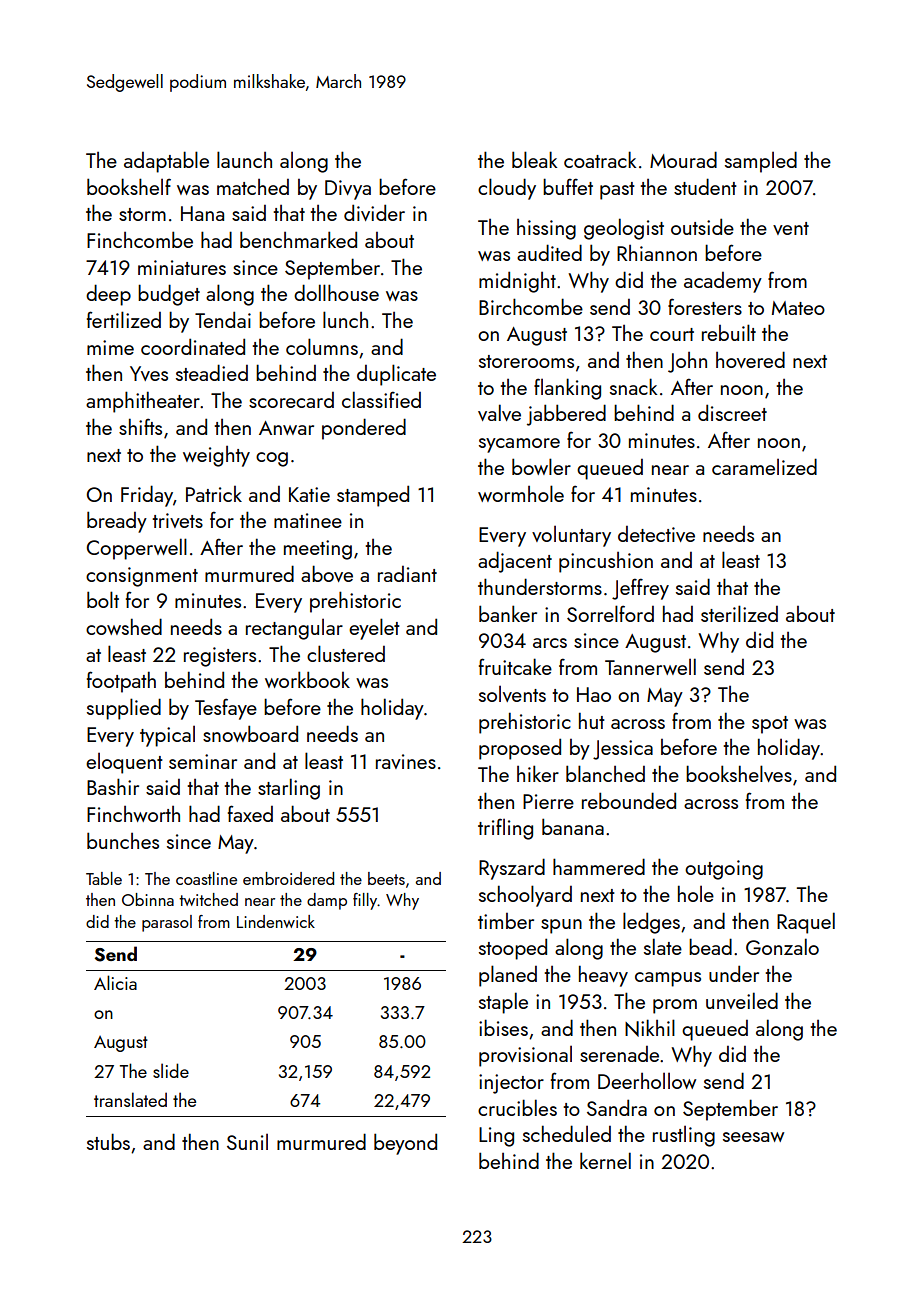  What do you see at coordinates (113, 786) in the screenshot?
I see `Bashir` at bounding box center [113, 786].
